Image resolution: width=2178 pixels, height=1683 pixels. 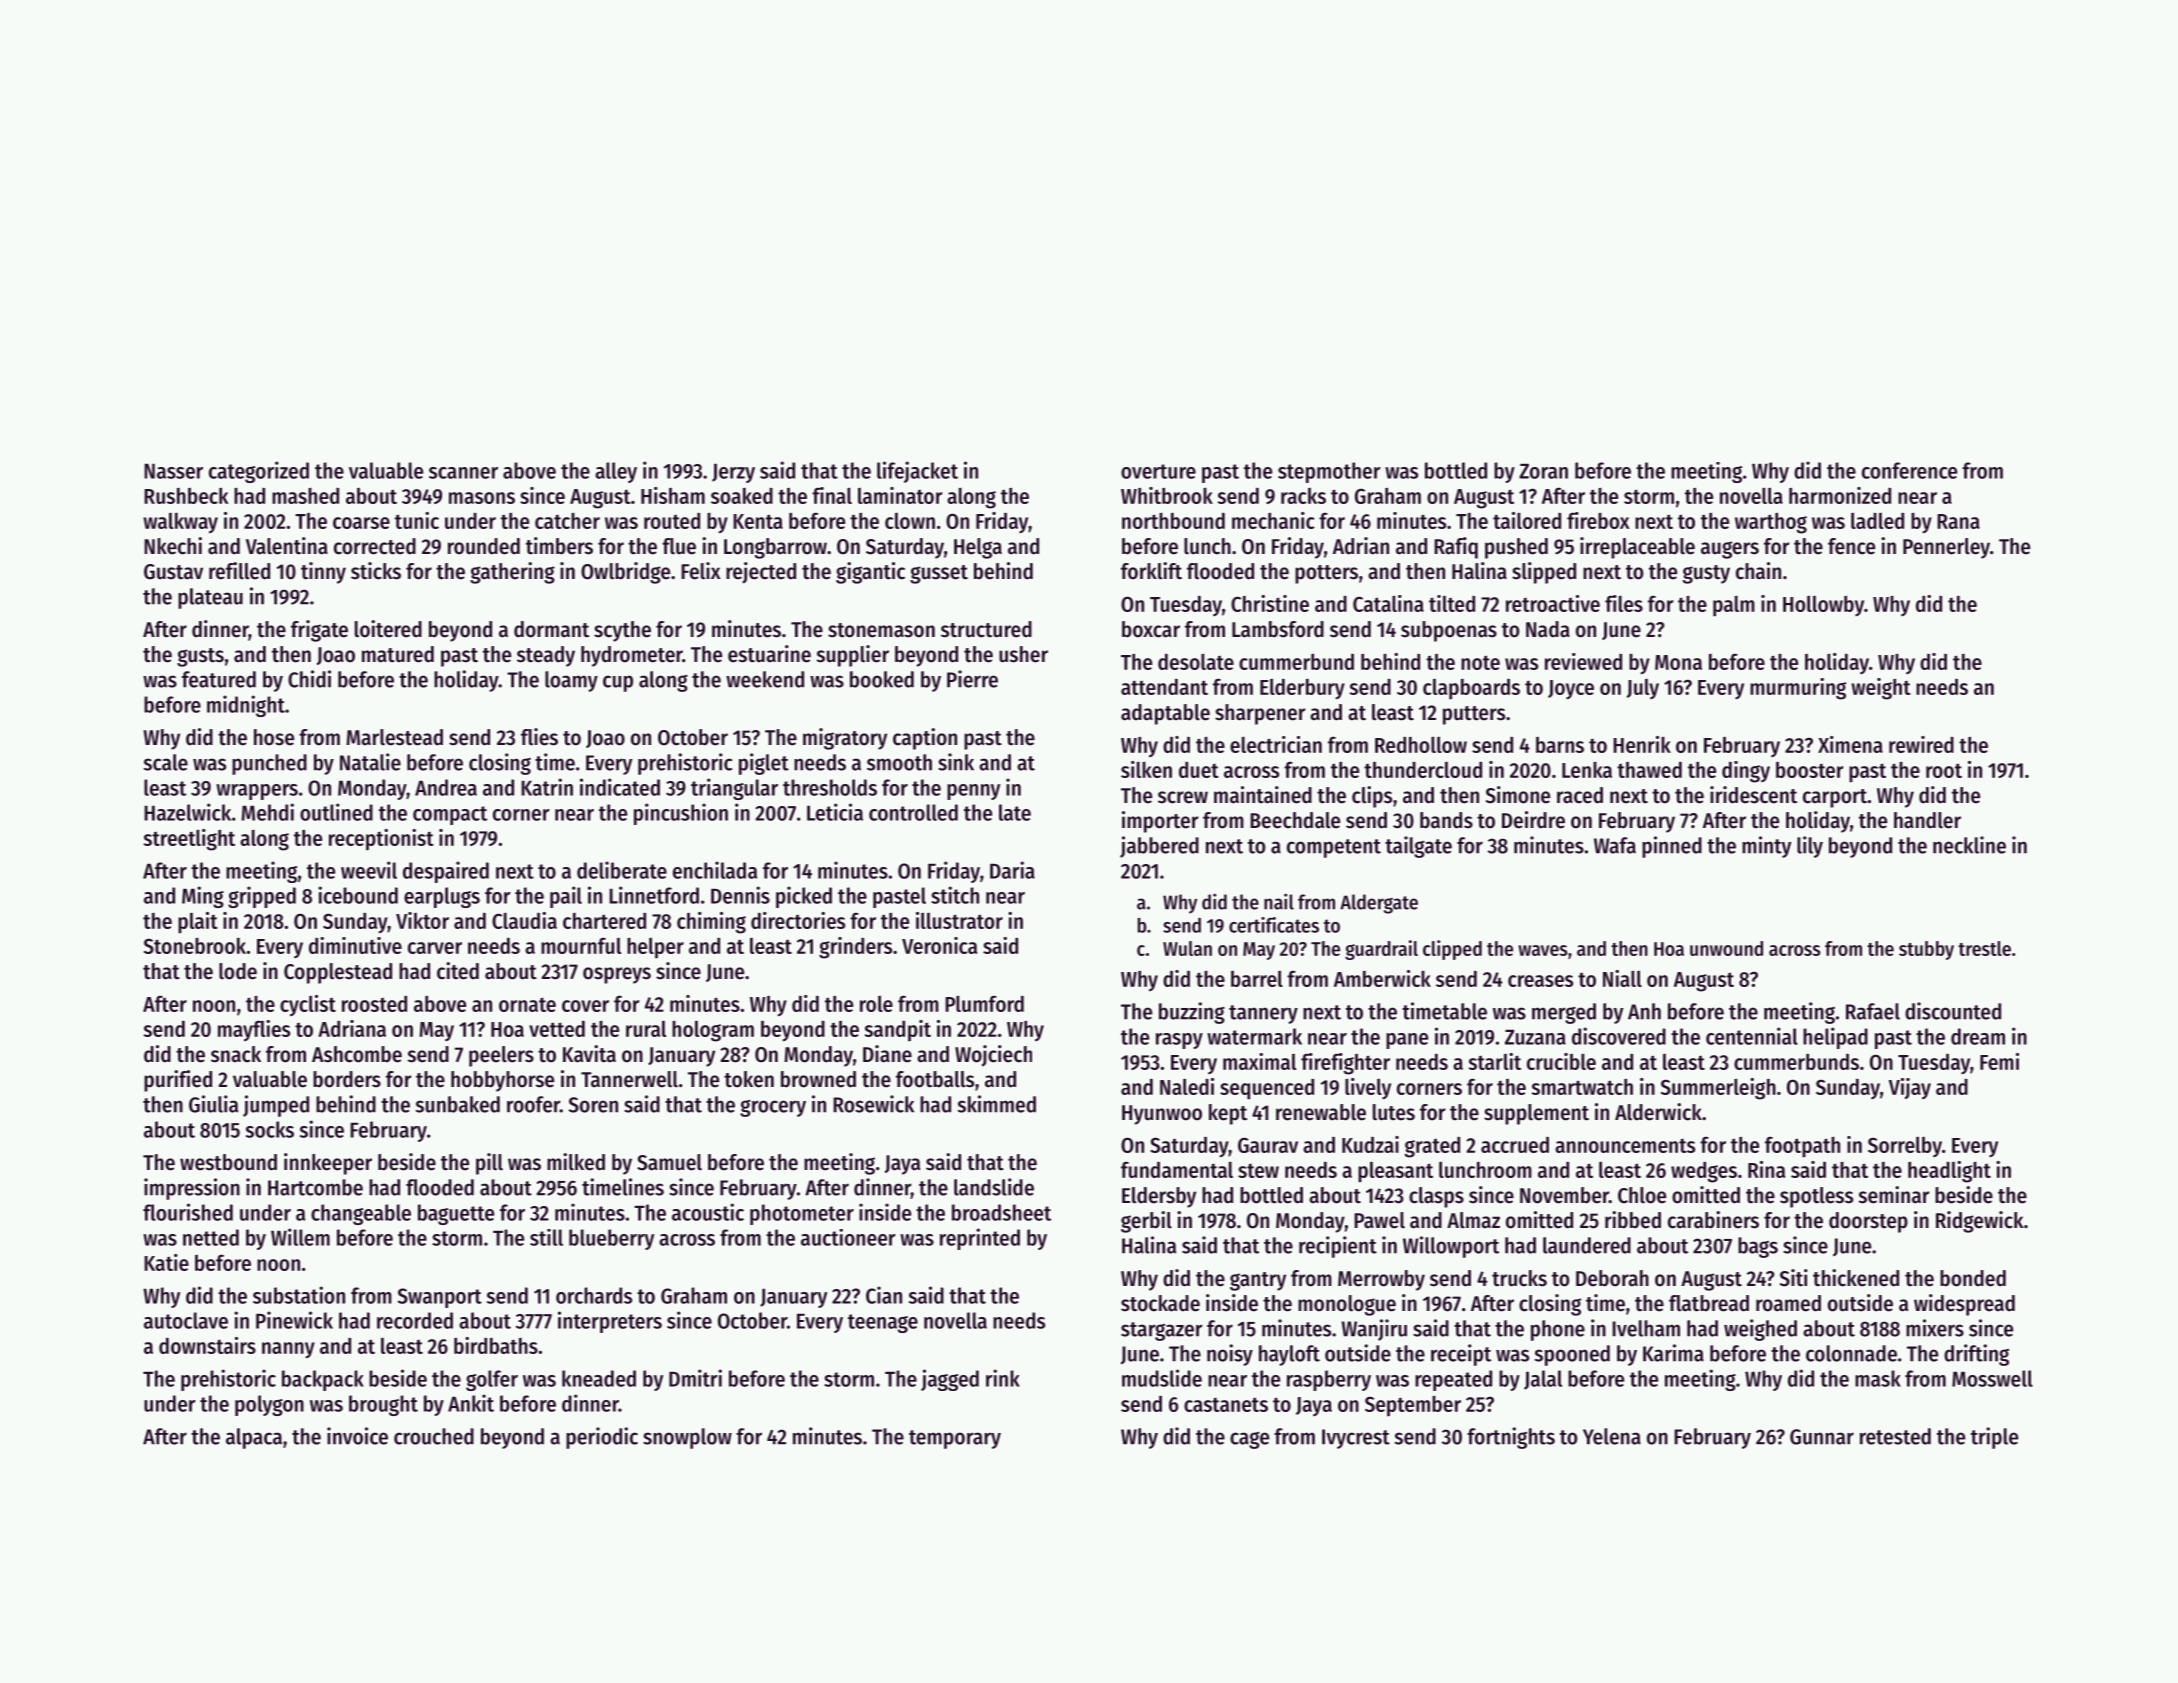 What do you see at coordinates (1822, 1437) in the page?
I see `Gunnar` at bounding box center [1822, 1437].
